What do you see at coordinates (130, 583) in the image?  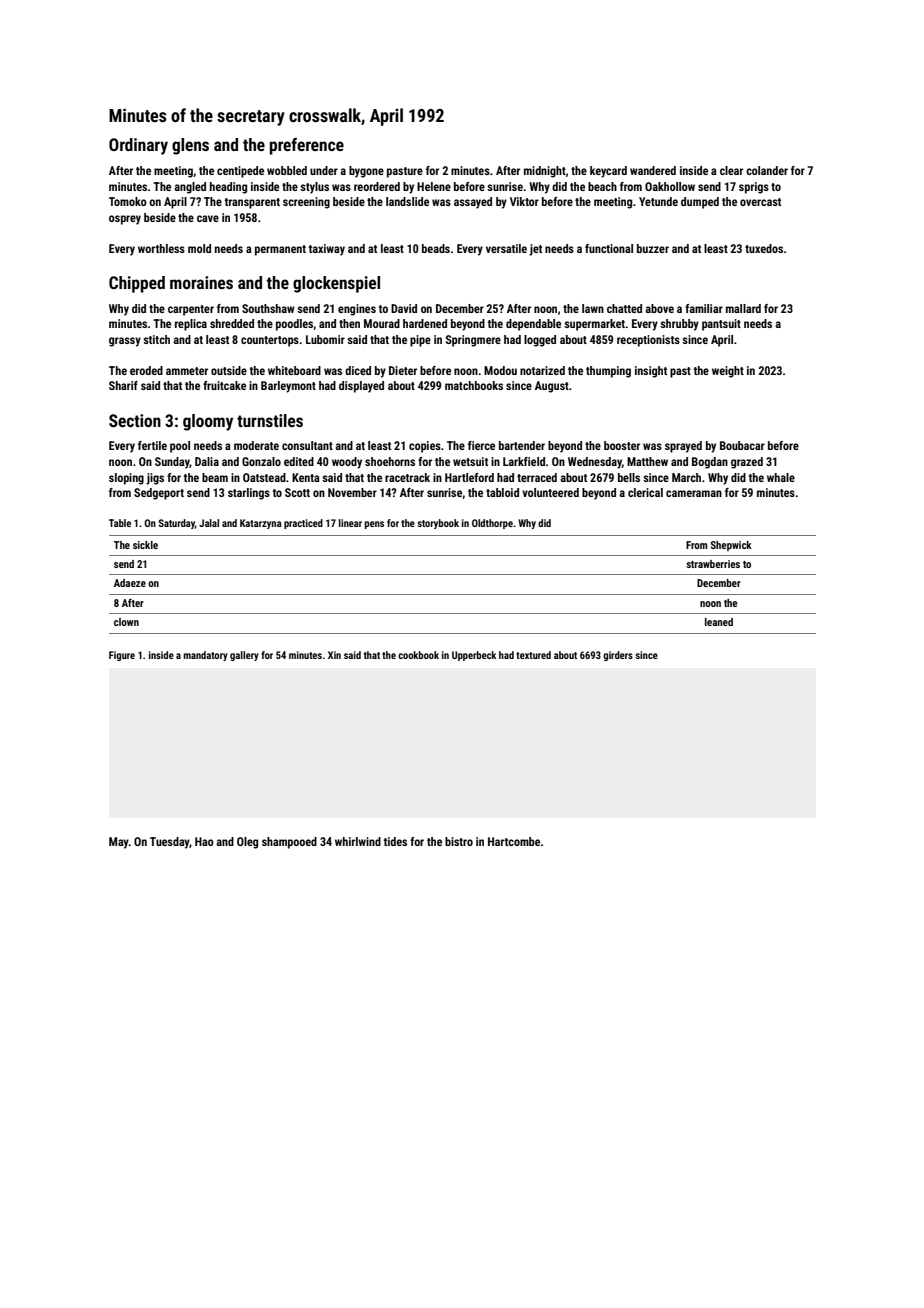 I see `Adaeze` at bounding box center [130, 583].
